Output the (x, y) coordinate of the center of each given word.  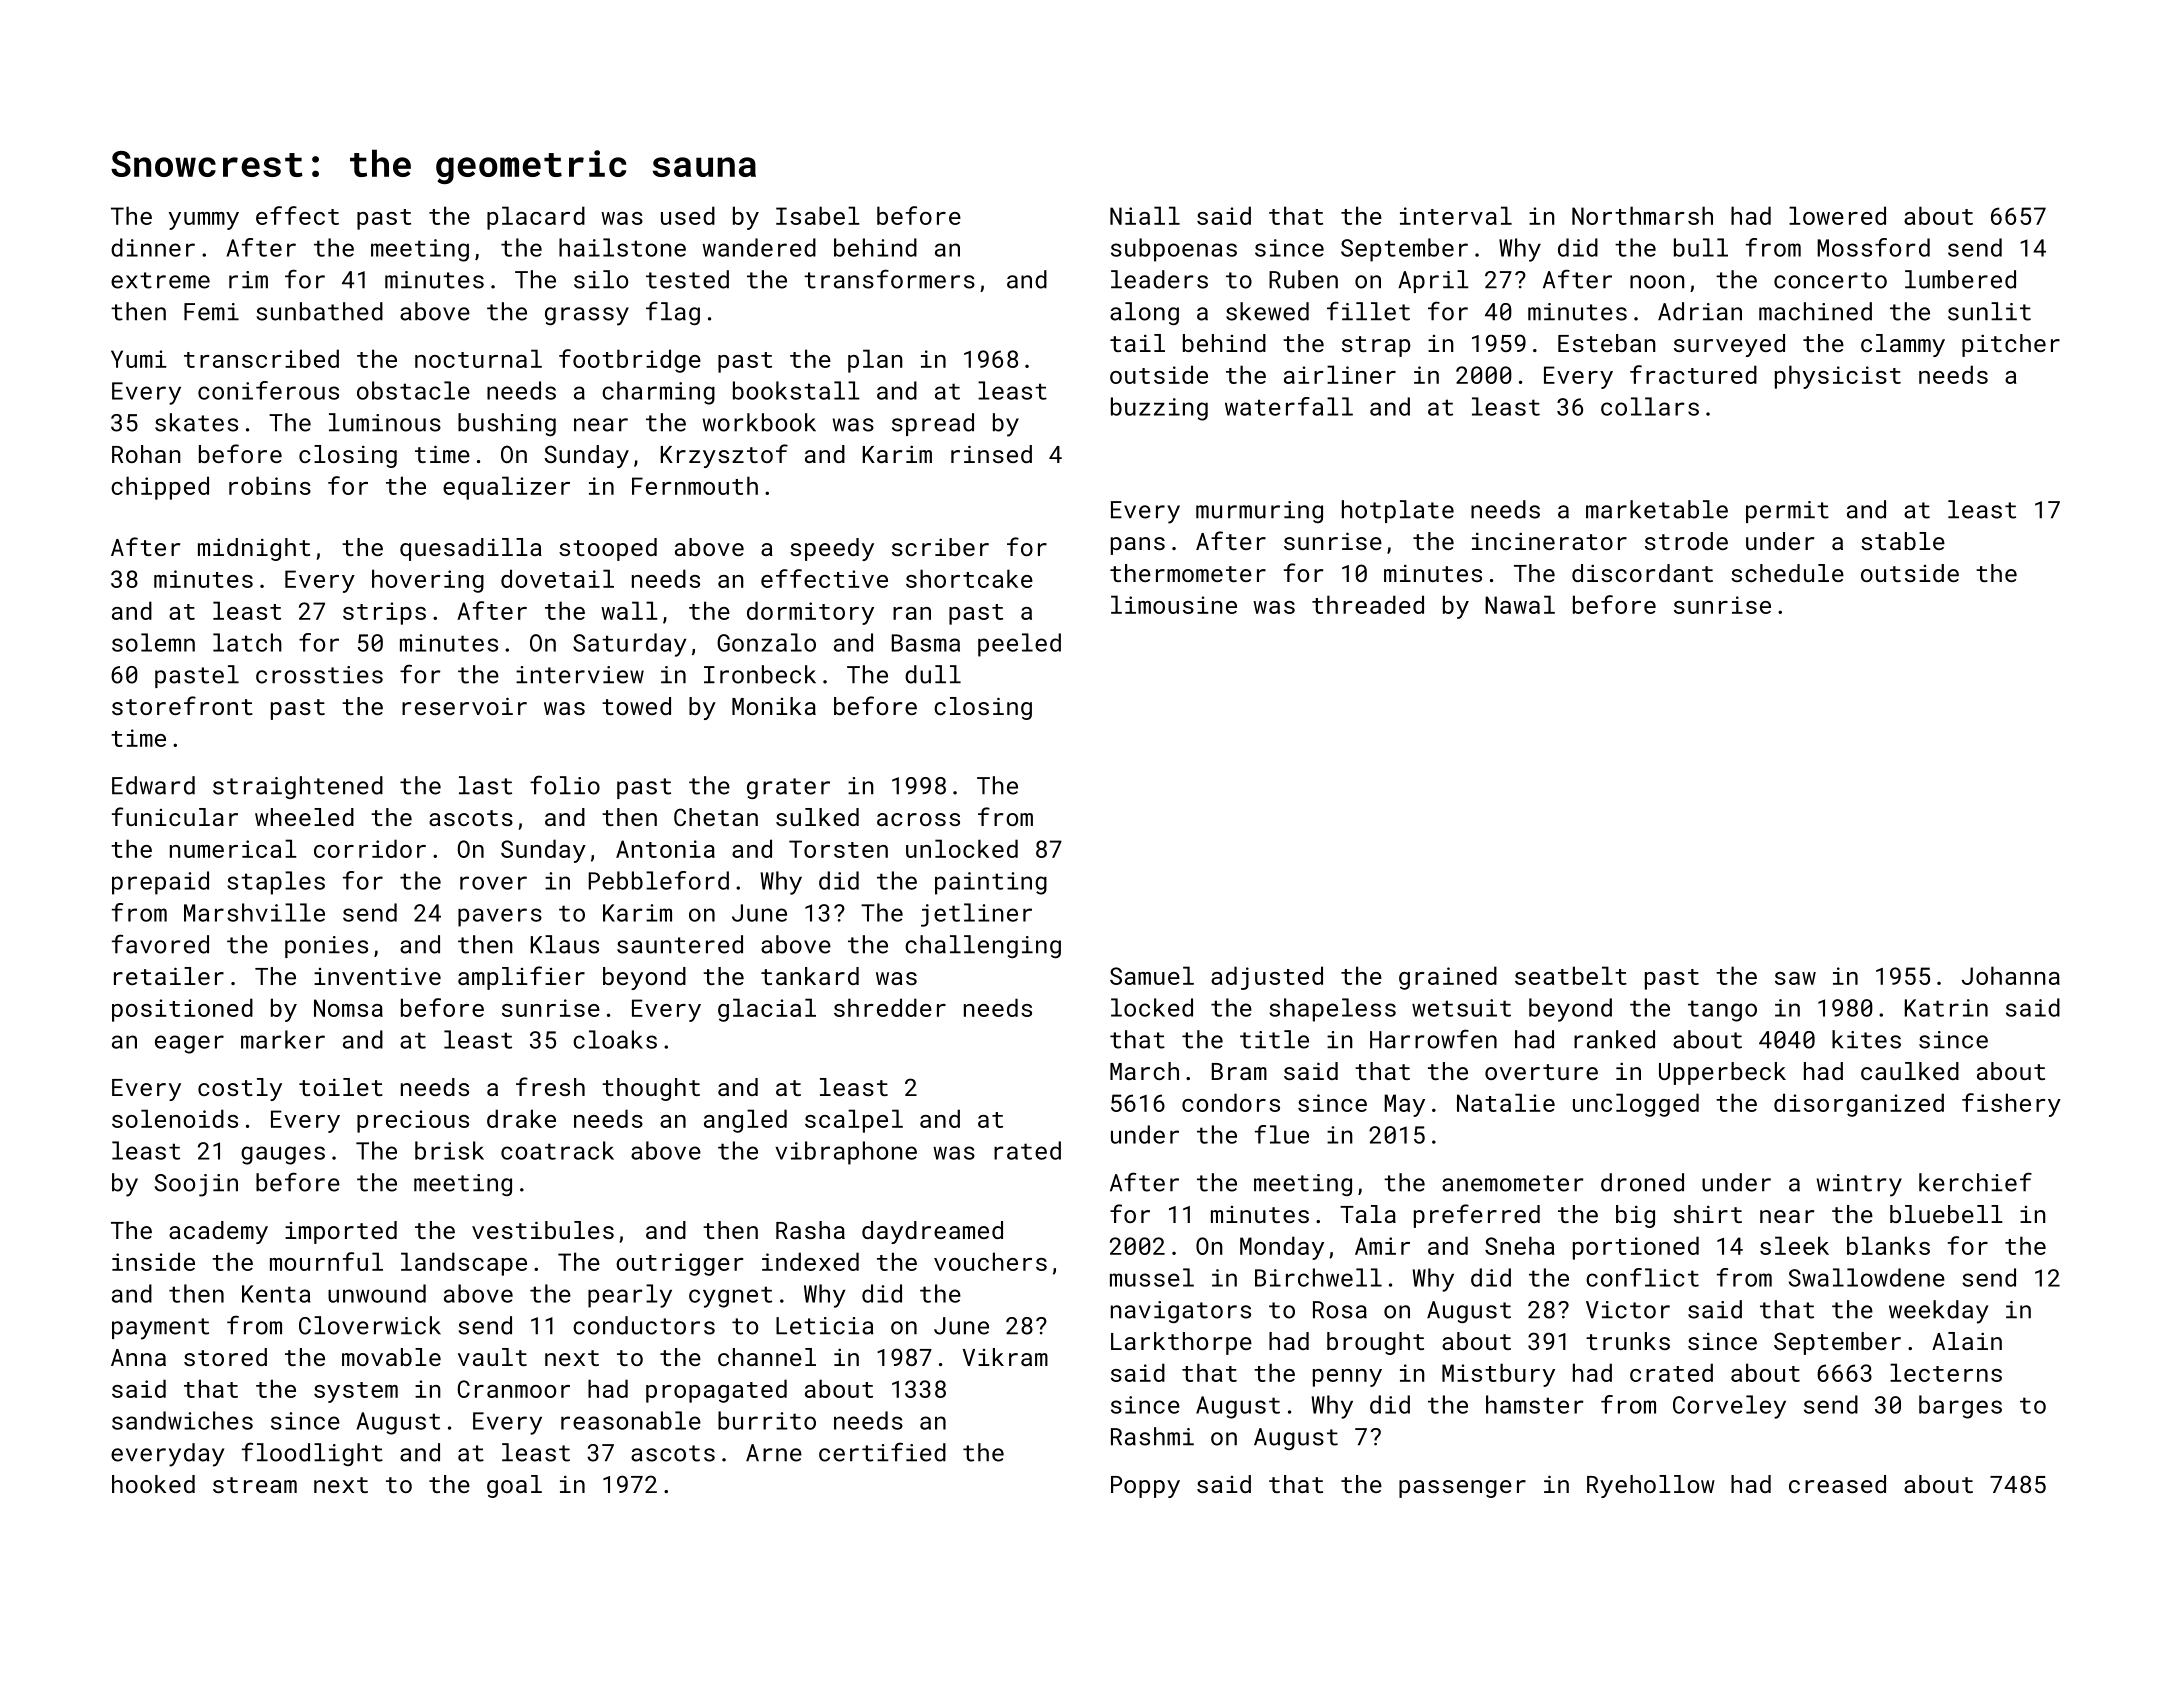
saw (1795, 978)
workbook (759, 422)
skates (196, 422)
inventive (377, 976)
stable (1903, 541)
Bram (1239, 1071)
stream (255, 1485)
